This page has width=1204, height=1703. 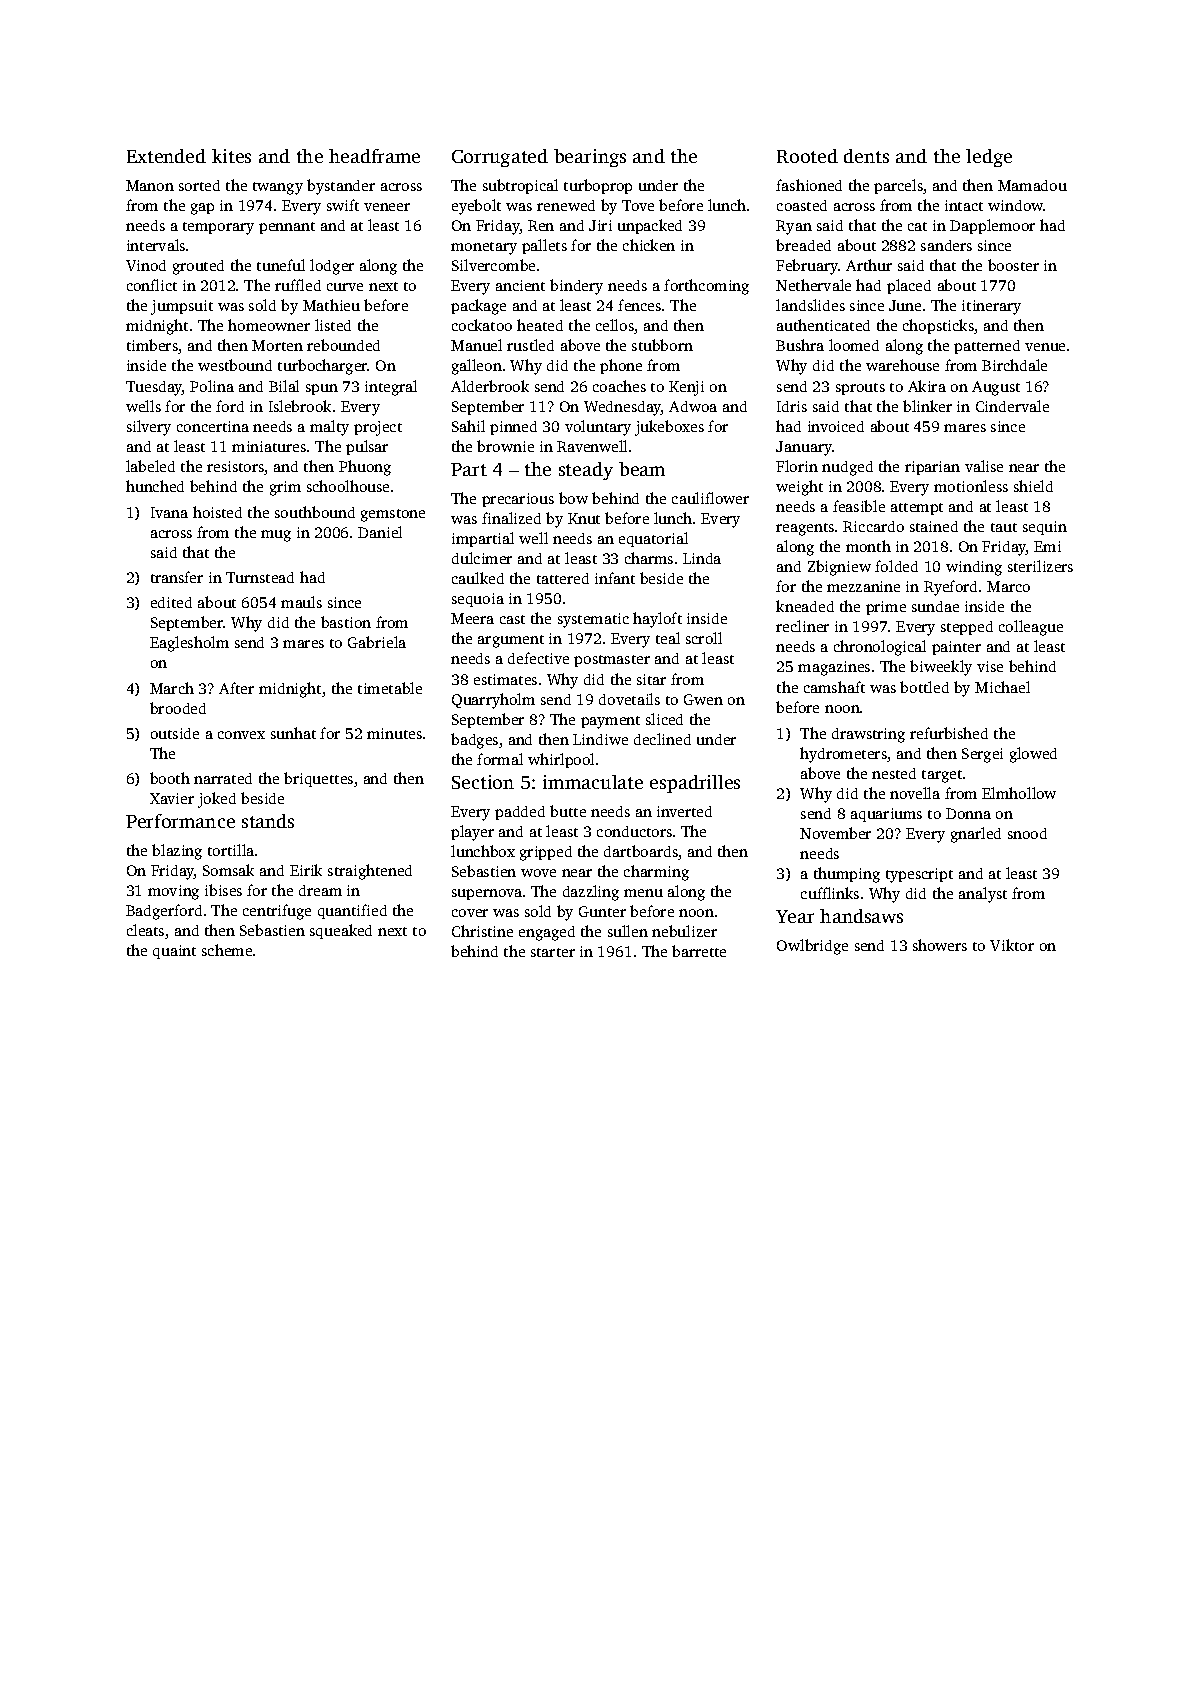 I want to click on systematic, so click(x=593, y=620).
